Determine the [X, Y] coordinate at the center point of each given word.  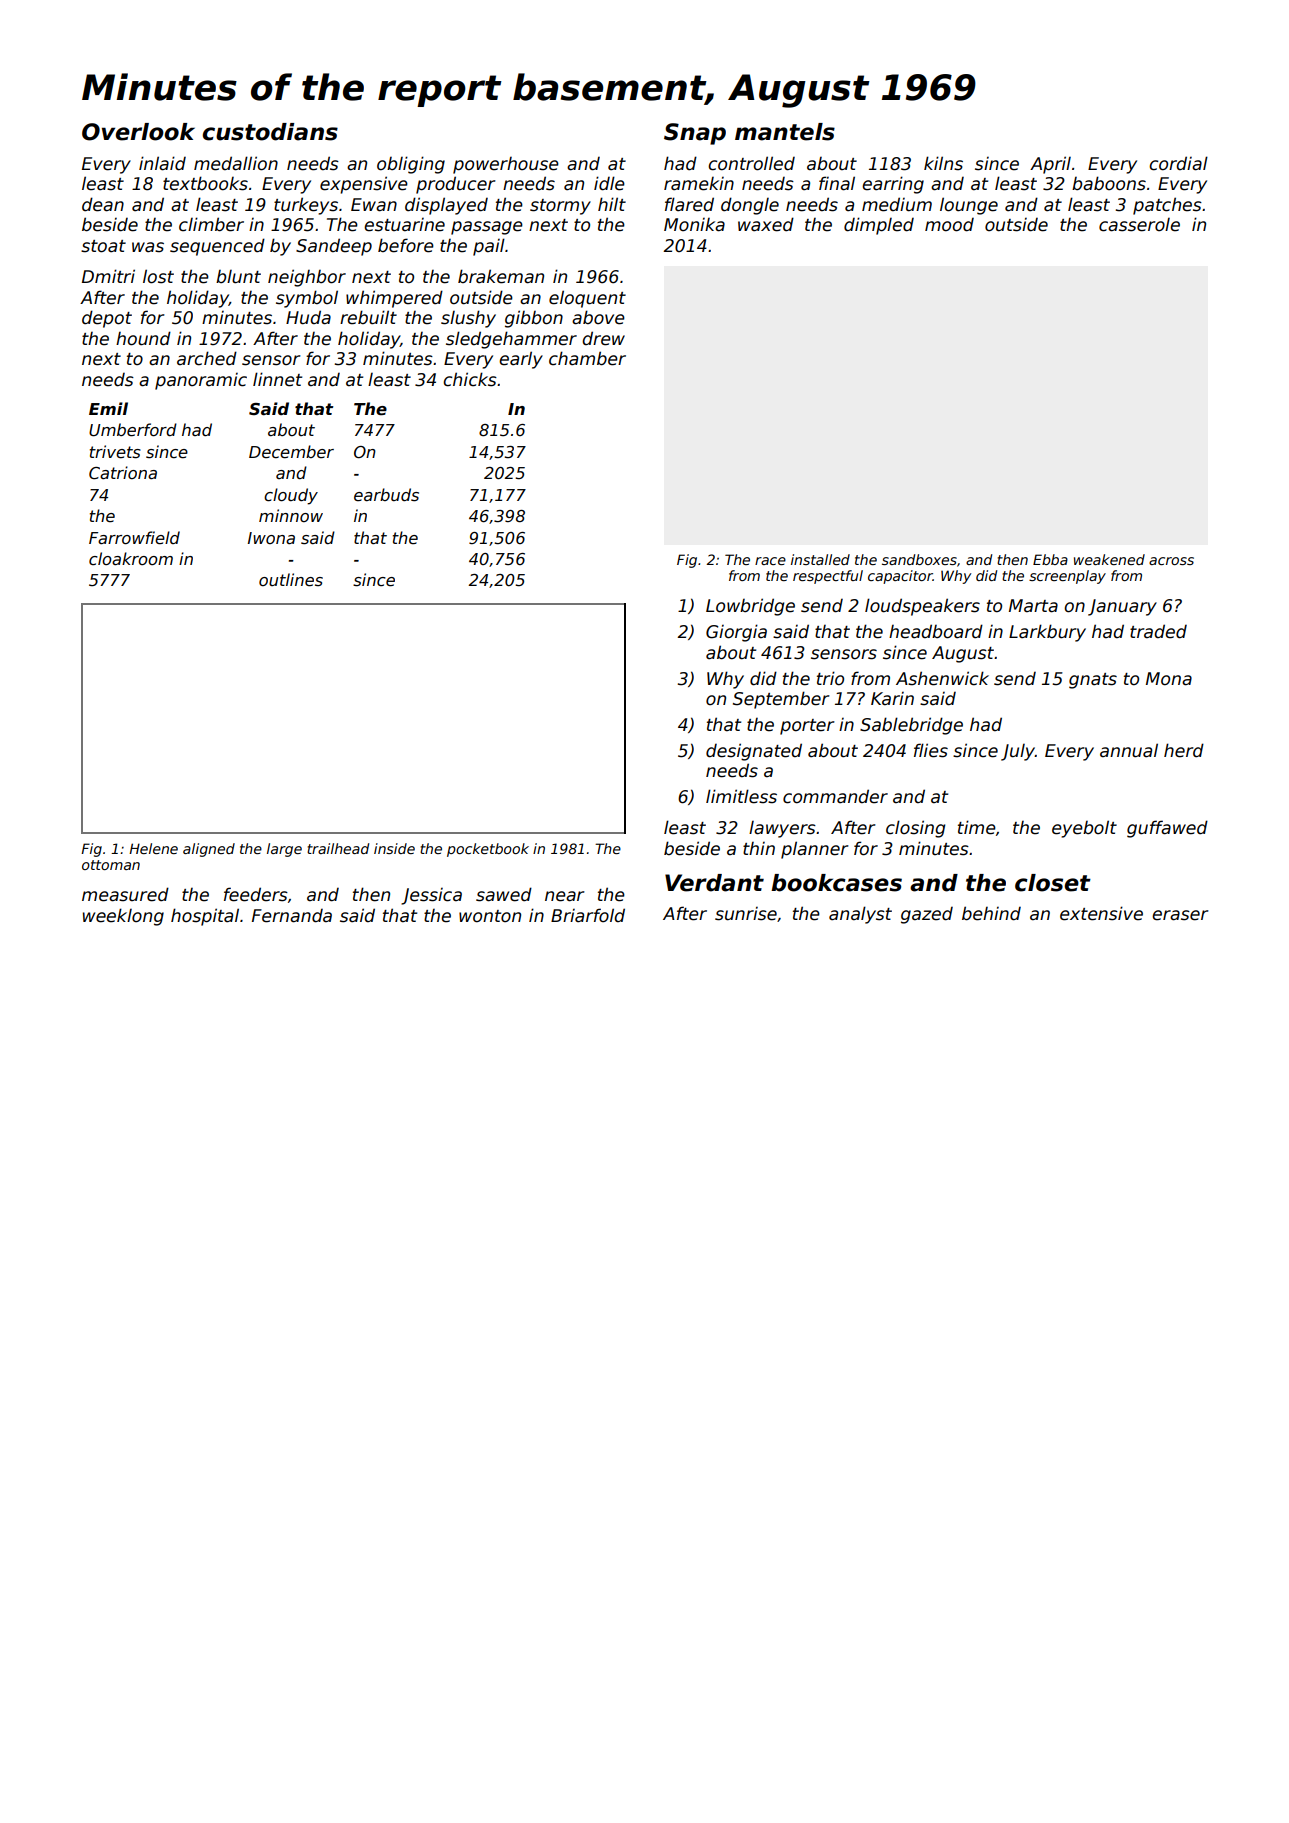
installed [820, 559]
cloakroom [131, 558]
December [291, 452]
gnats [1093, 681]
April [1050, 165]
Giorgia [736, 633]
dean [103, 204]
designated [754, 752]
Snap [695, 134]
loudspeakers [922, 607]
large [284, 850]
